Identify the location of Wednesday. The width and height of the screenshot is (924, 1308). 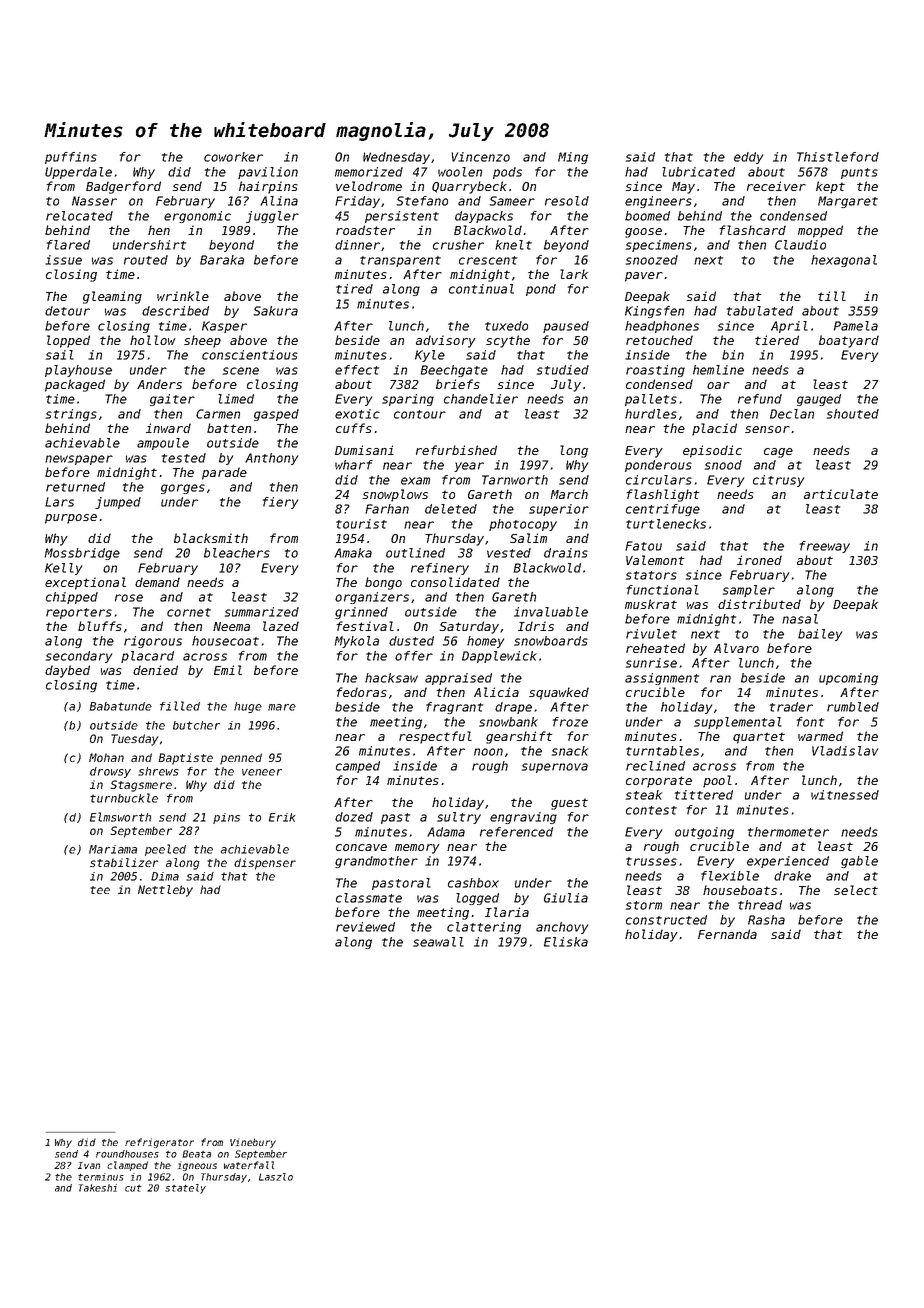
(396, 158).
